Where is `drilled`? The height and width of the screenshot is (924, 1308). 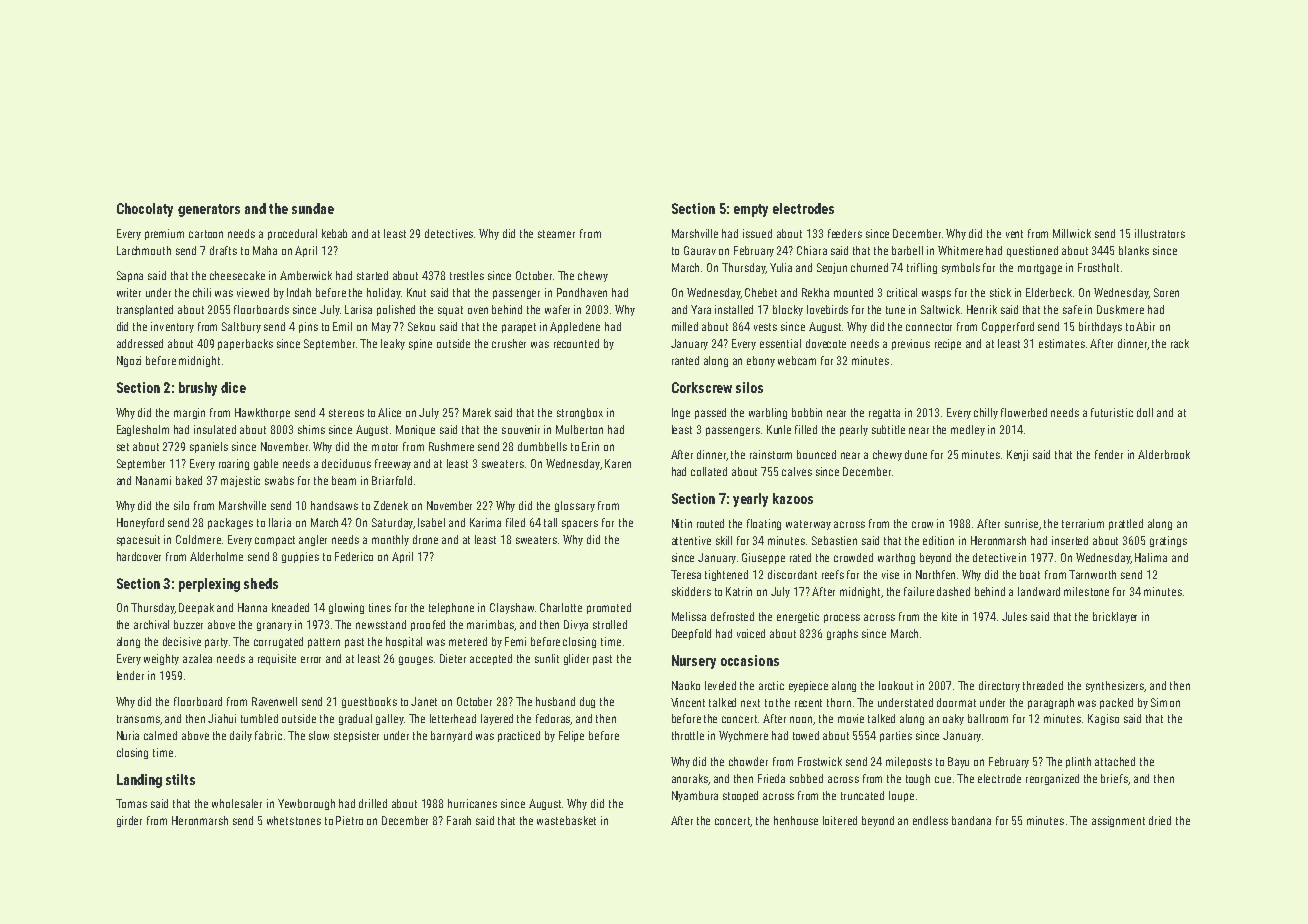
drilled is located at coordinates (373, 803).
